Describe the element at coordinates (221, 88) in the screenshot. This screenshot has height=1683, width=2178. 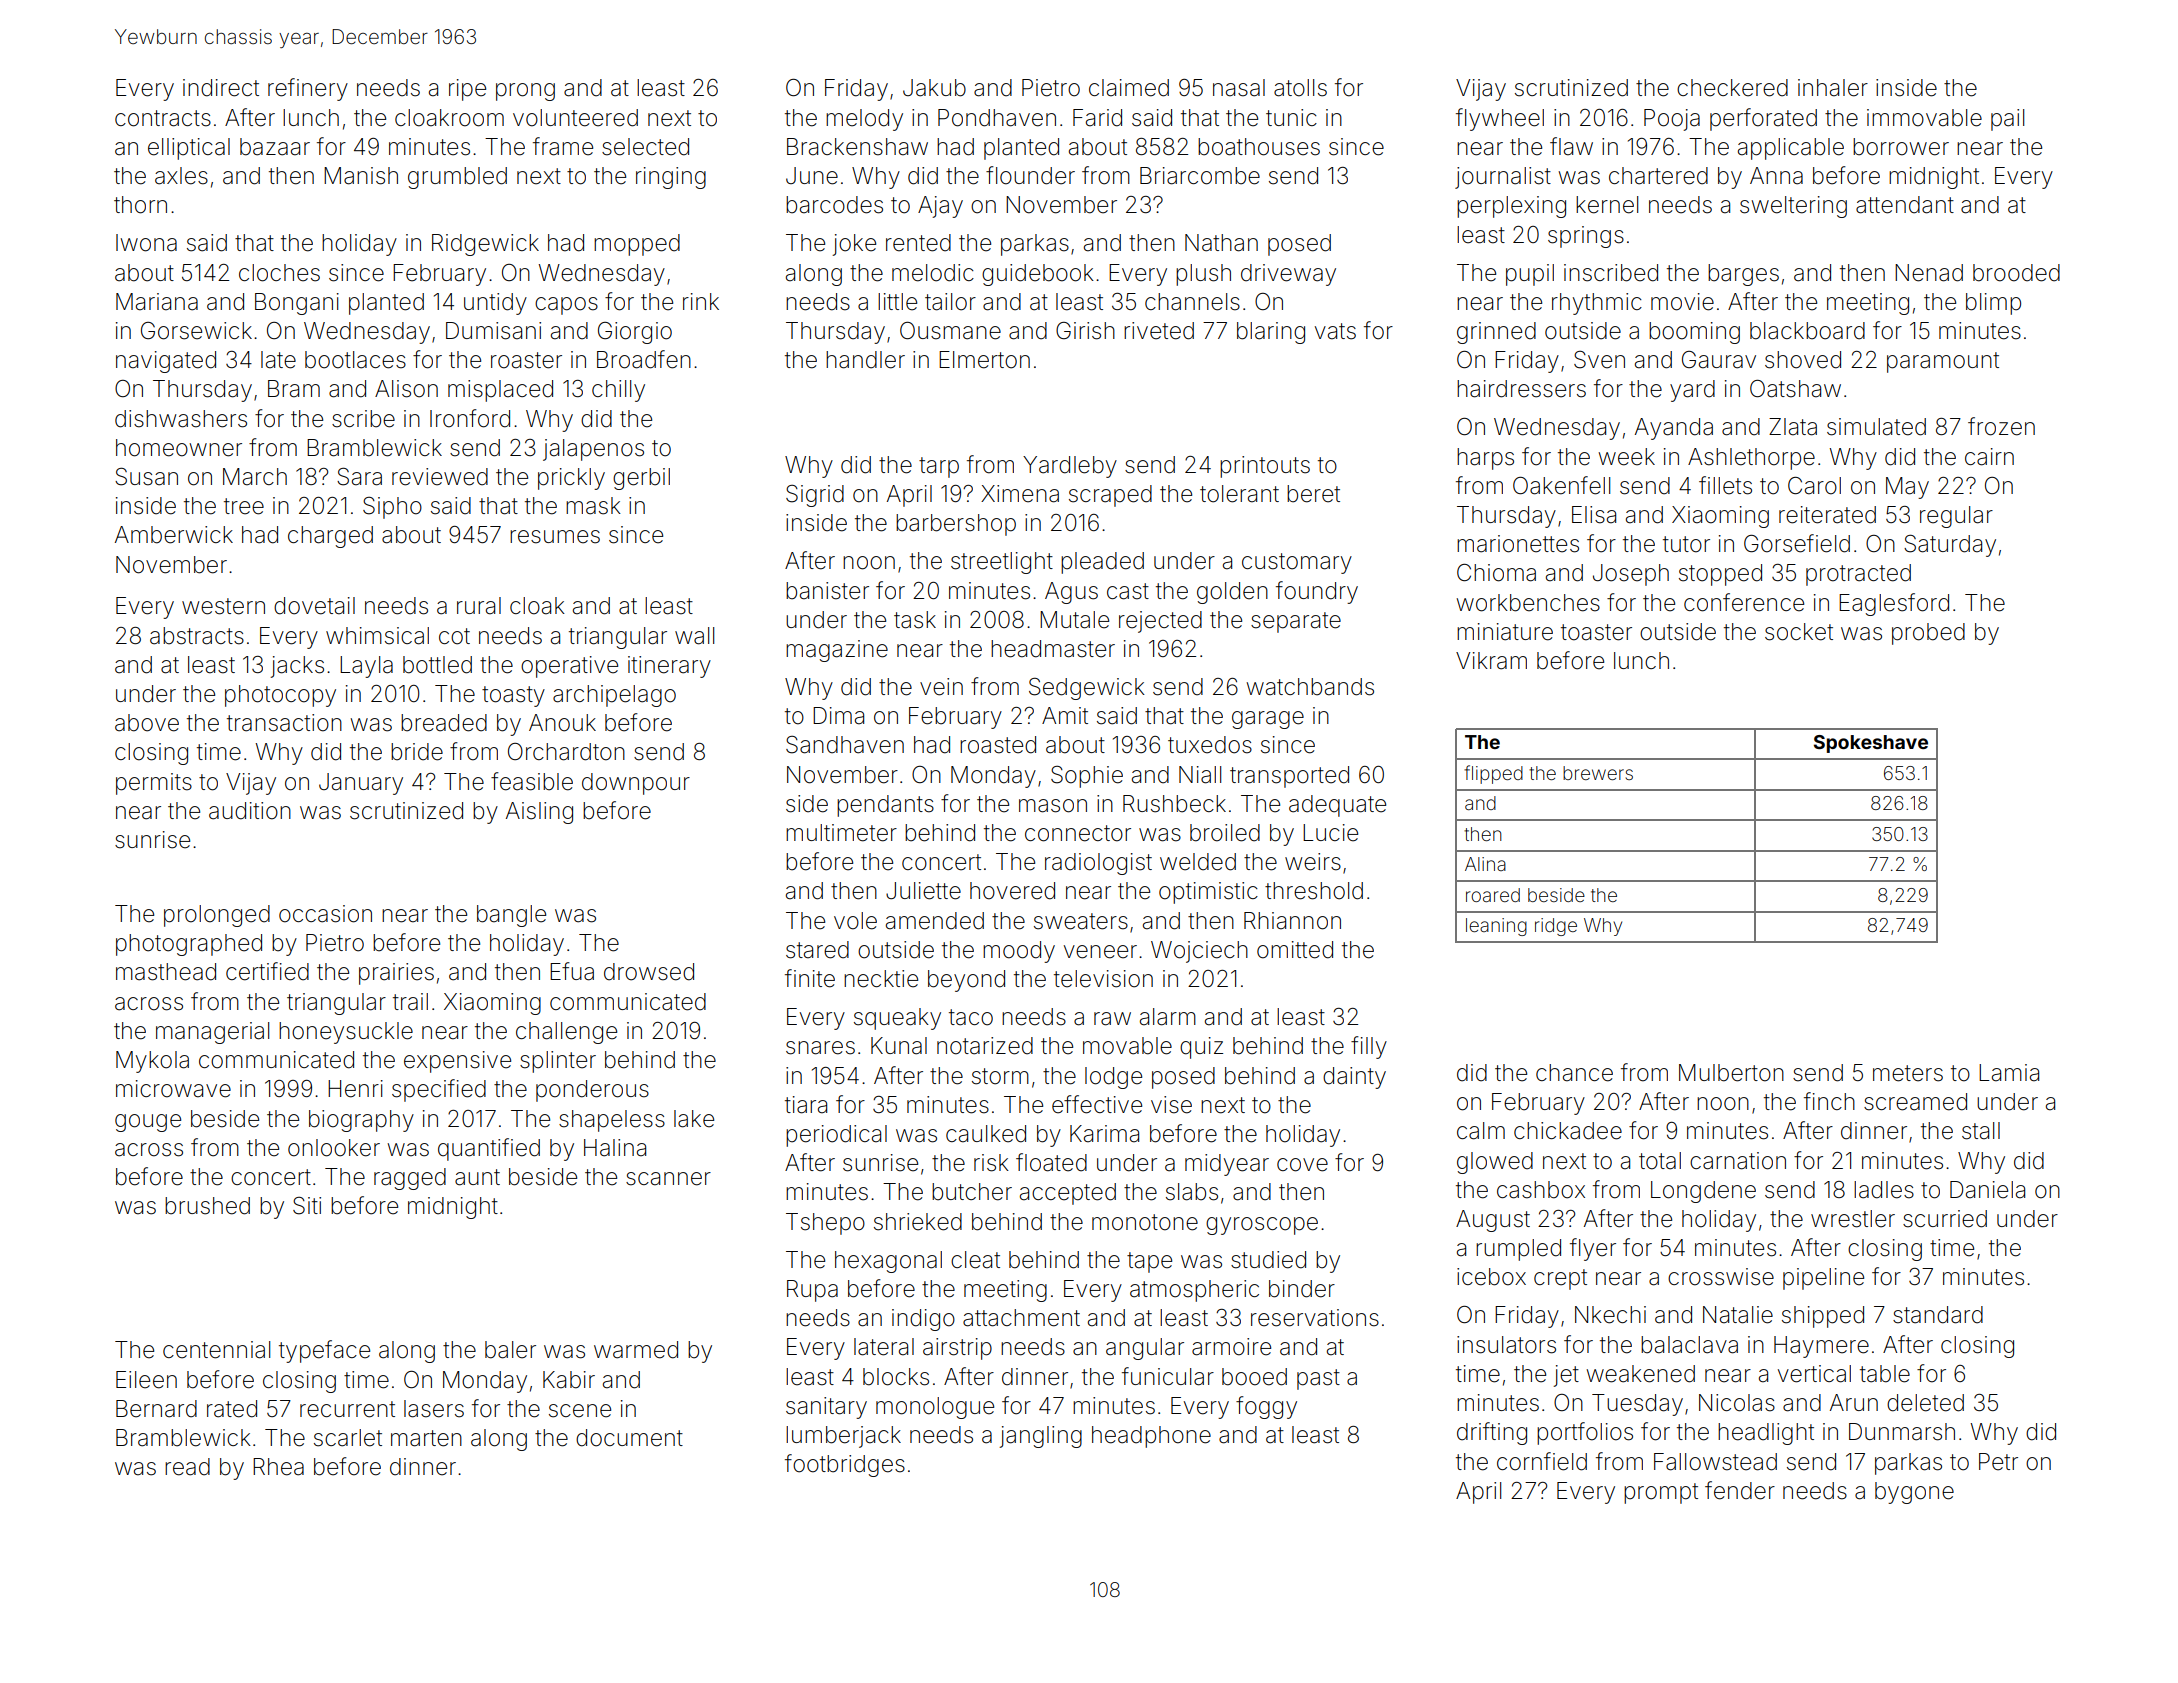
I see `indirect` at that location.
